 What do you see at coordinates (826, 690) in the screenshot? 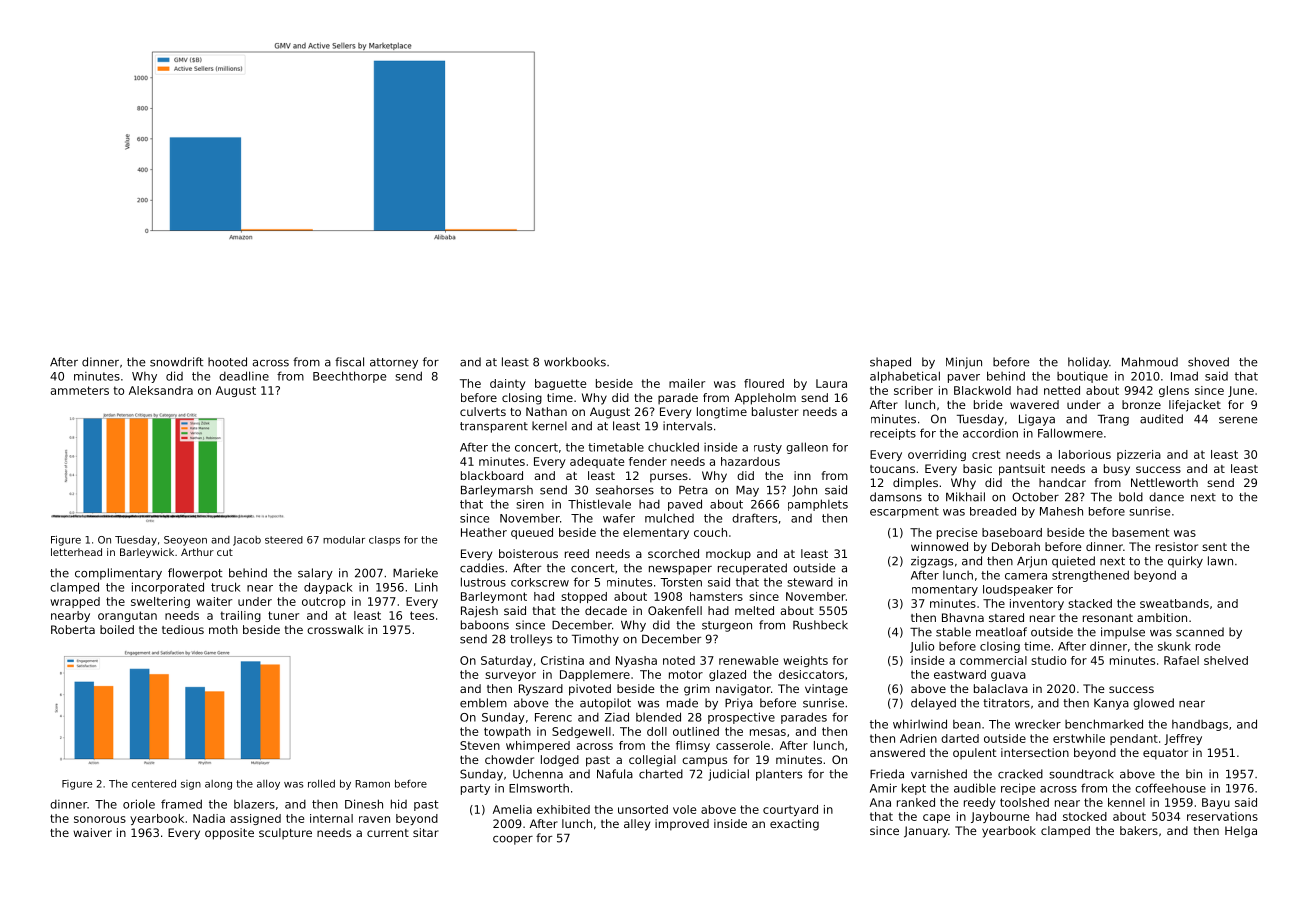
I see `vintage` at bounding box center [826, 690].
